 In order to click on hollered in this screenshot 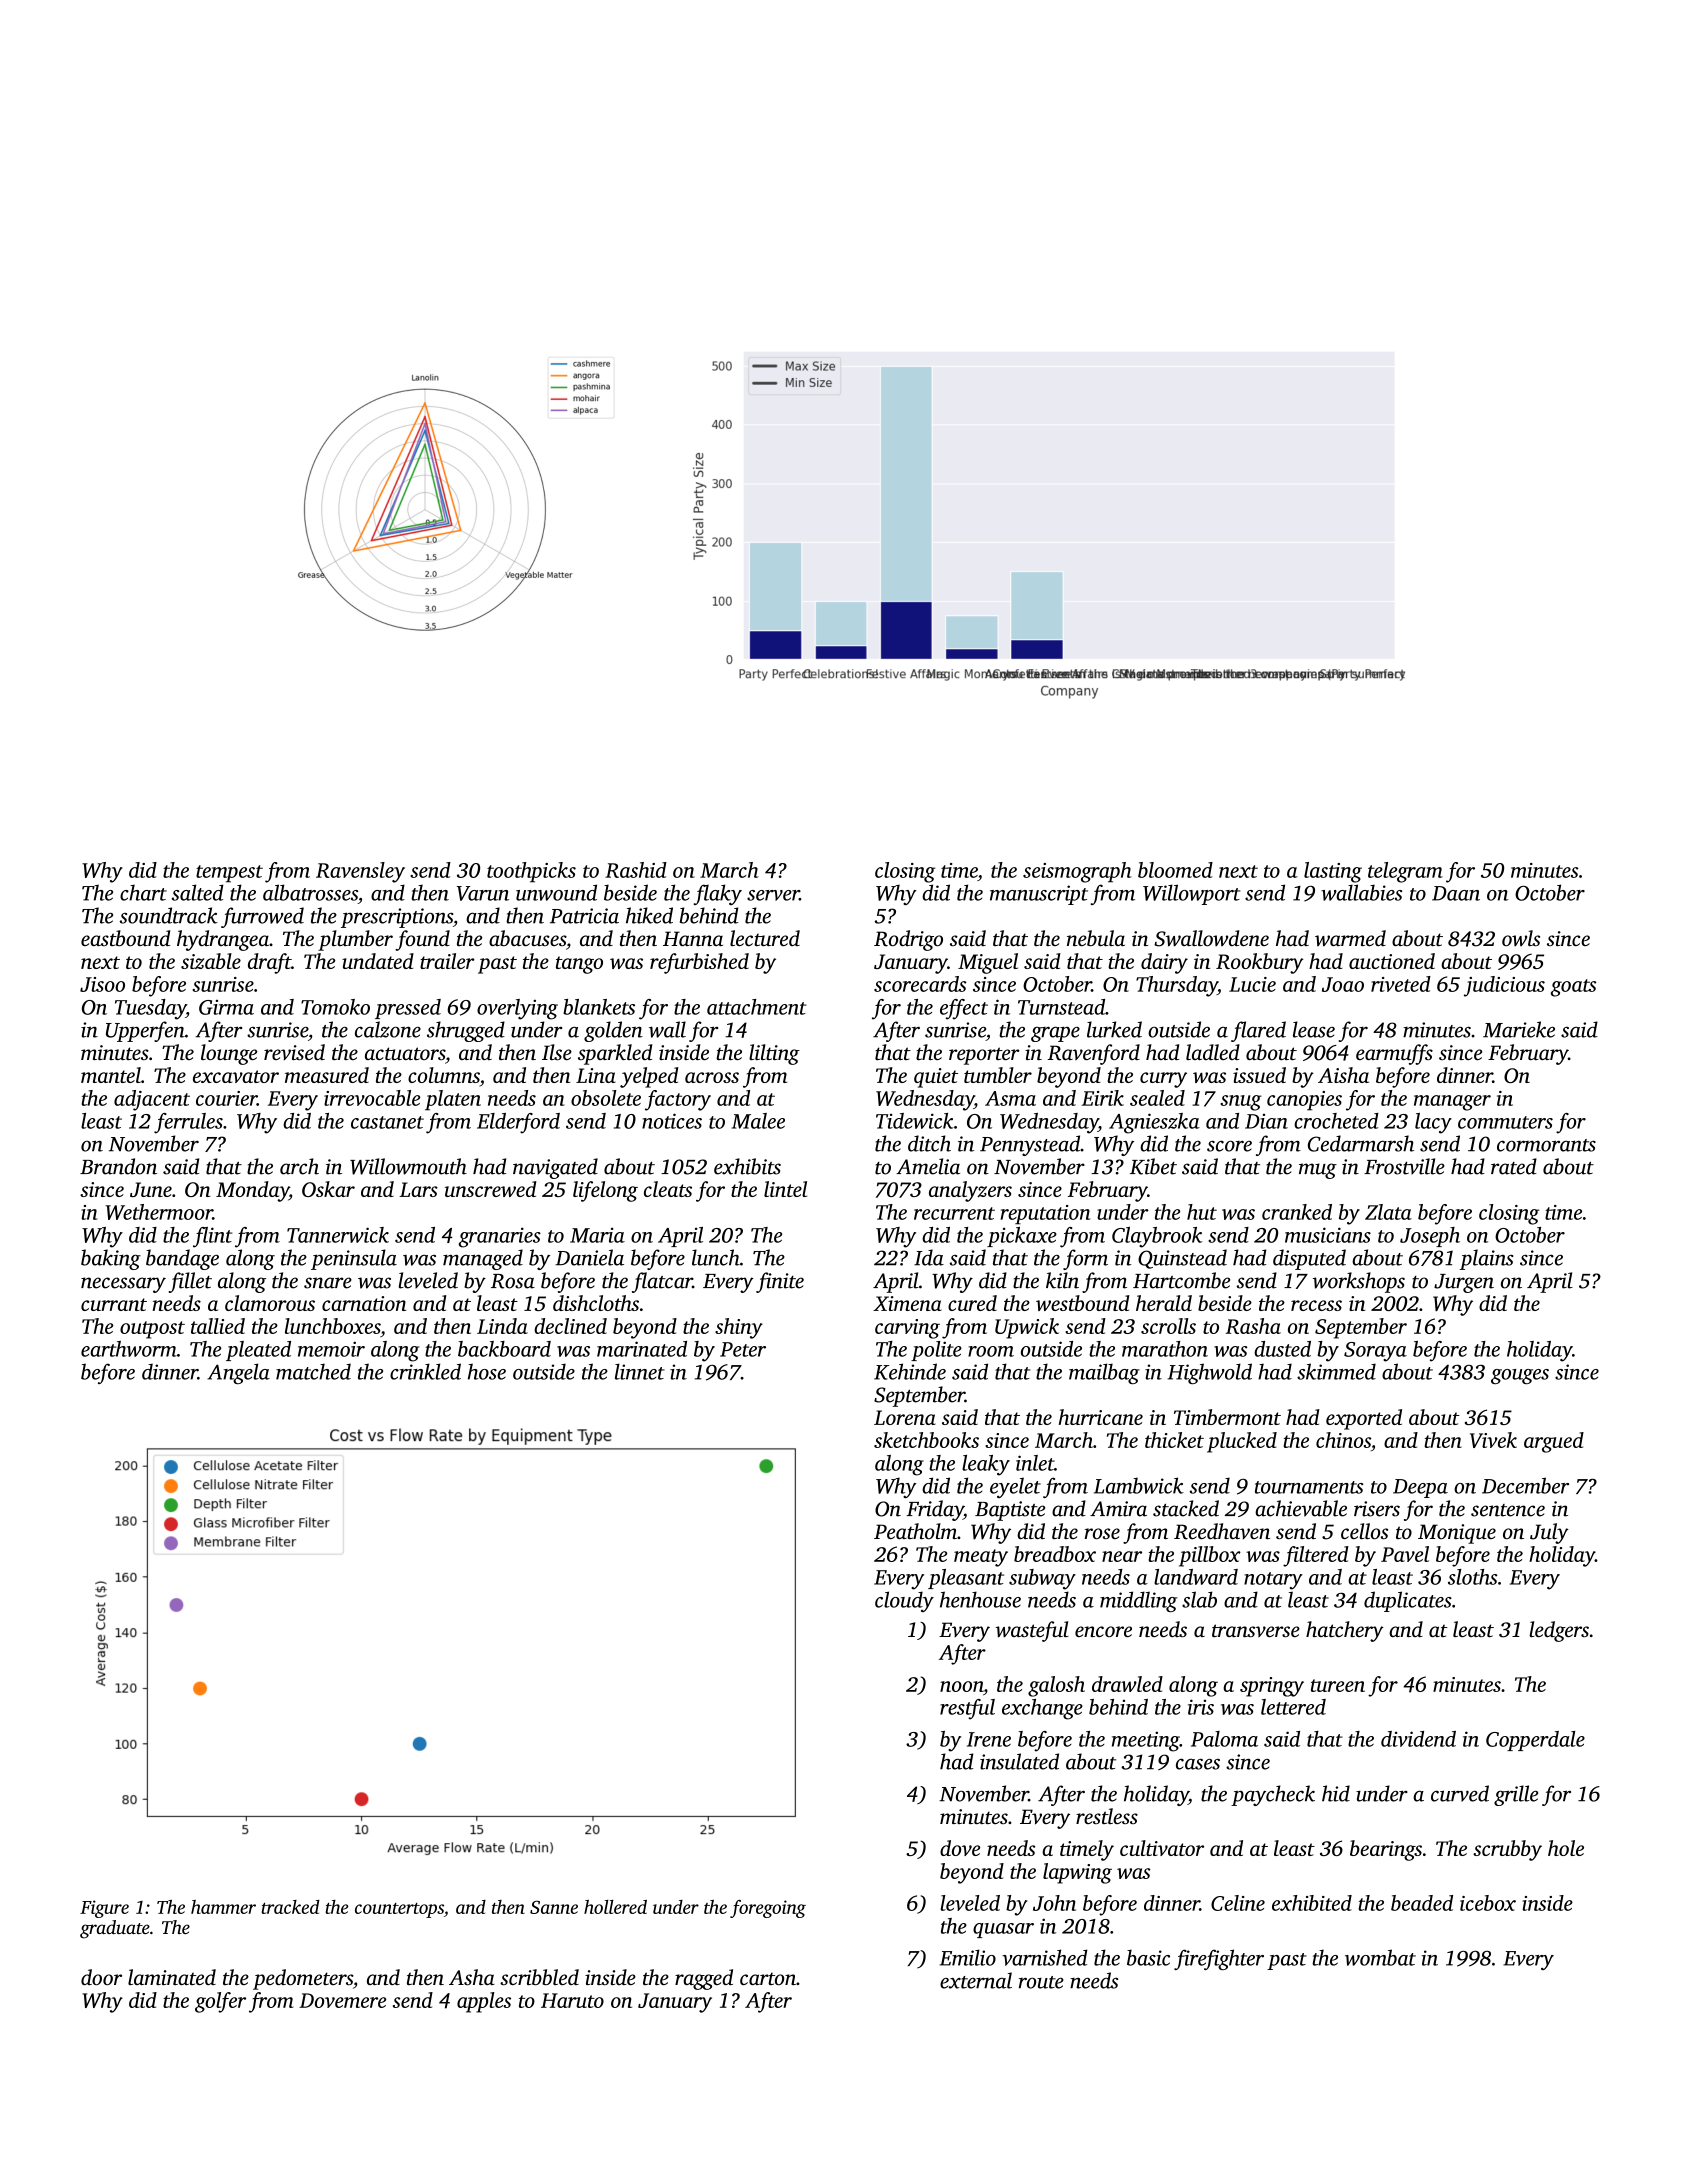, I will do `click(615, 1907)`.
